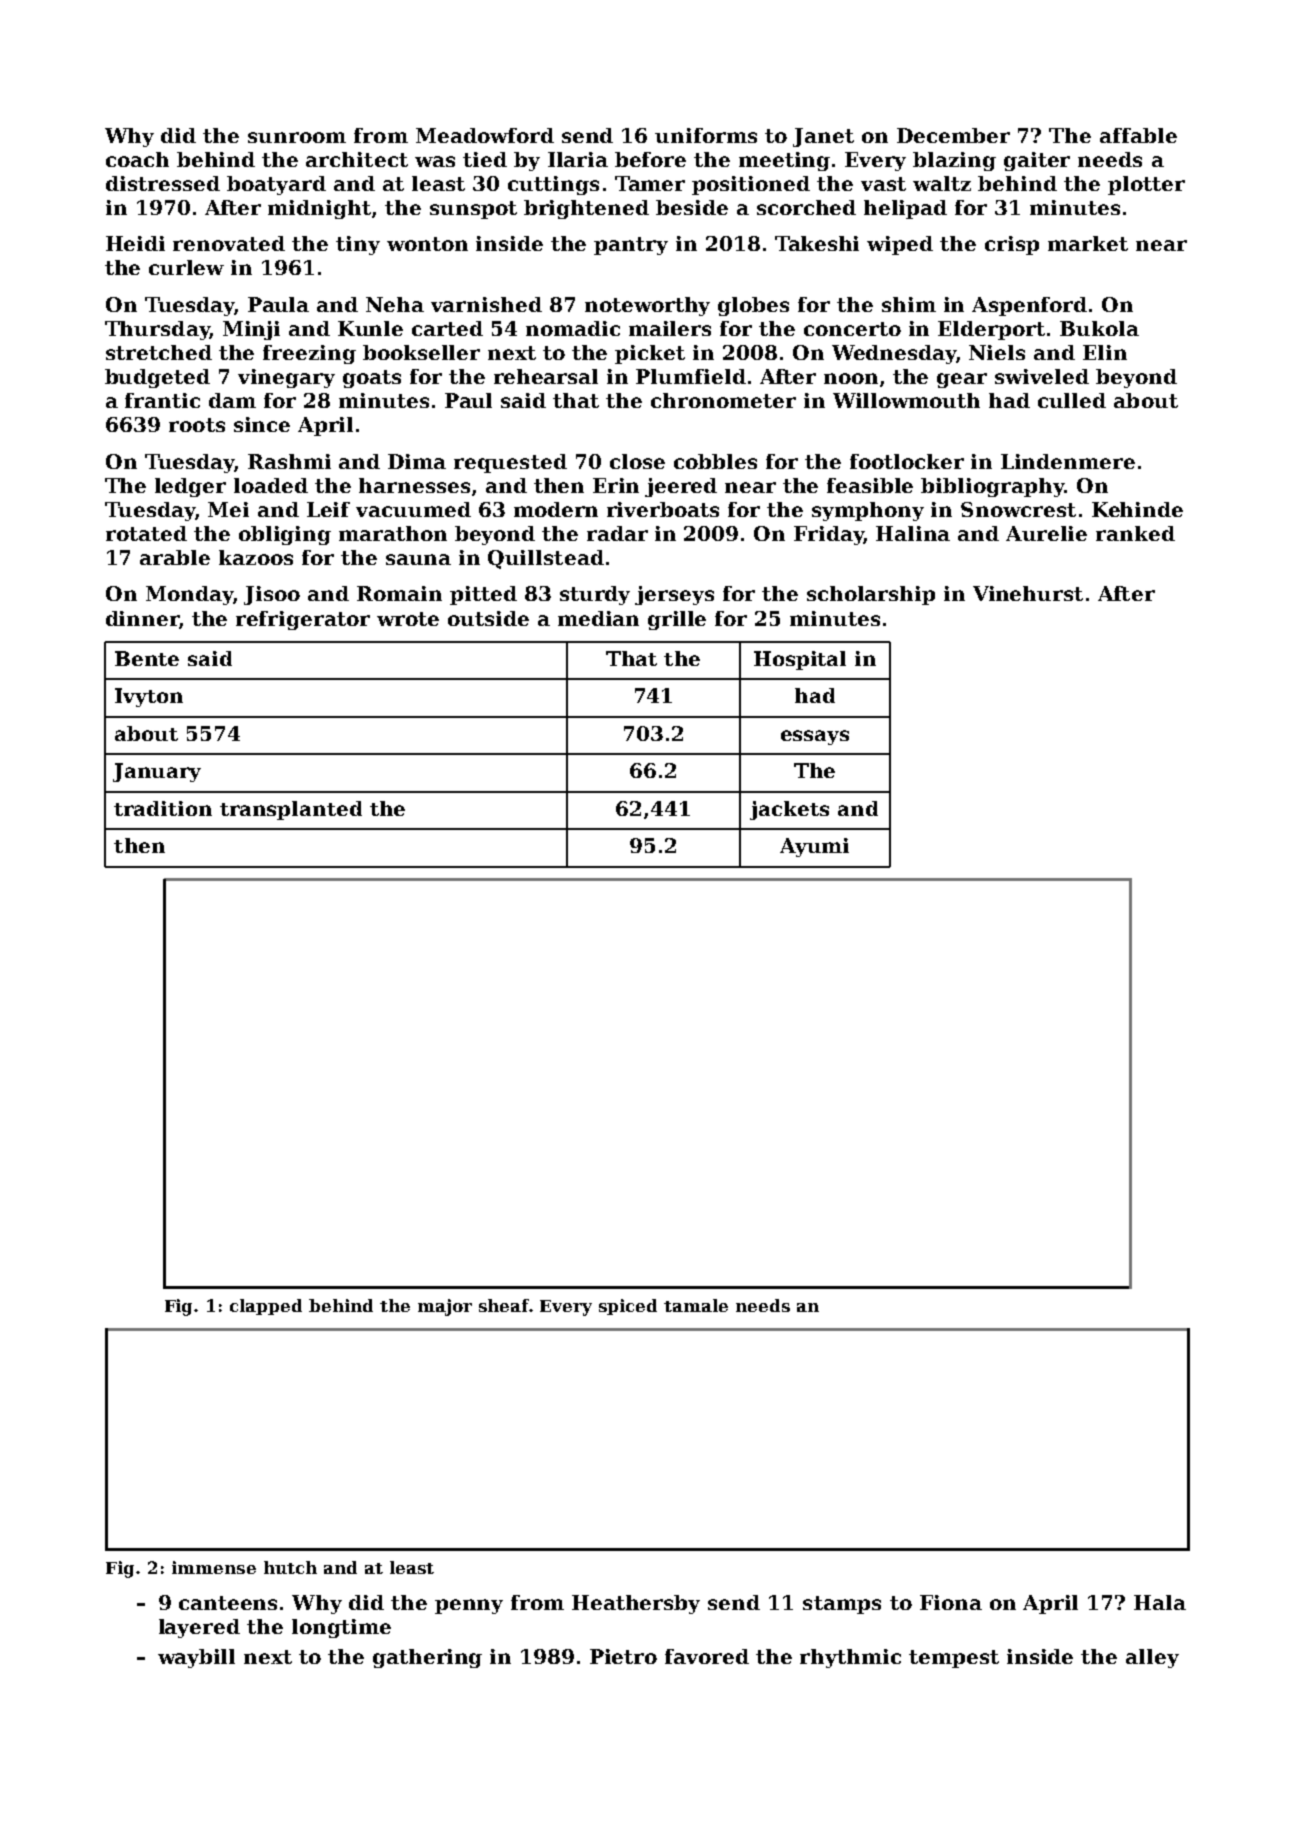  Describe the element at coordinates (297, 137) in the screenshot. I see `sunroom` at that location.
